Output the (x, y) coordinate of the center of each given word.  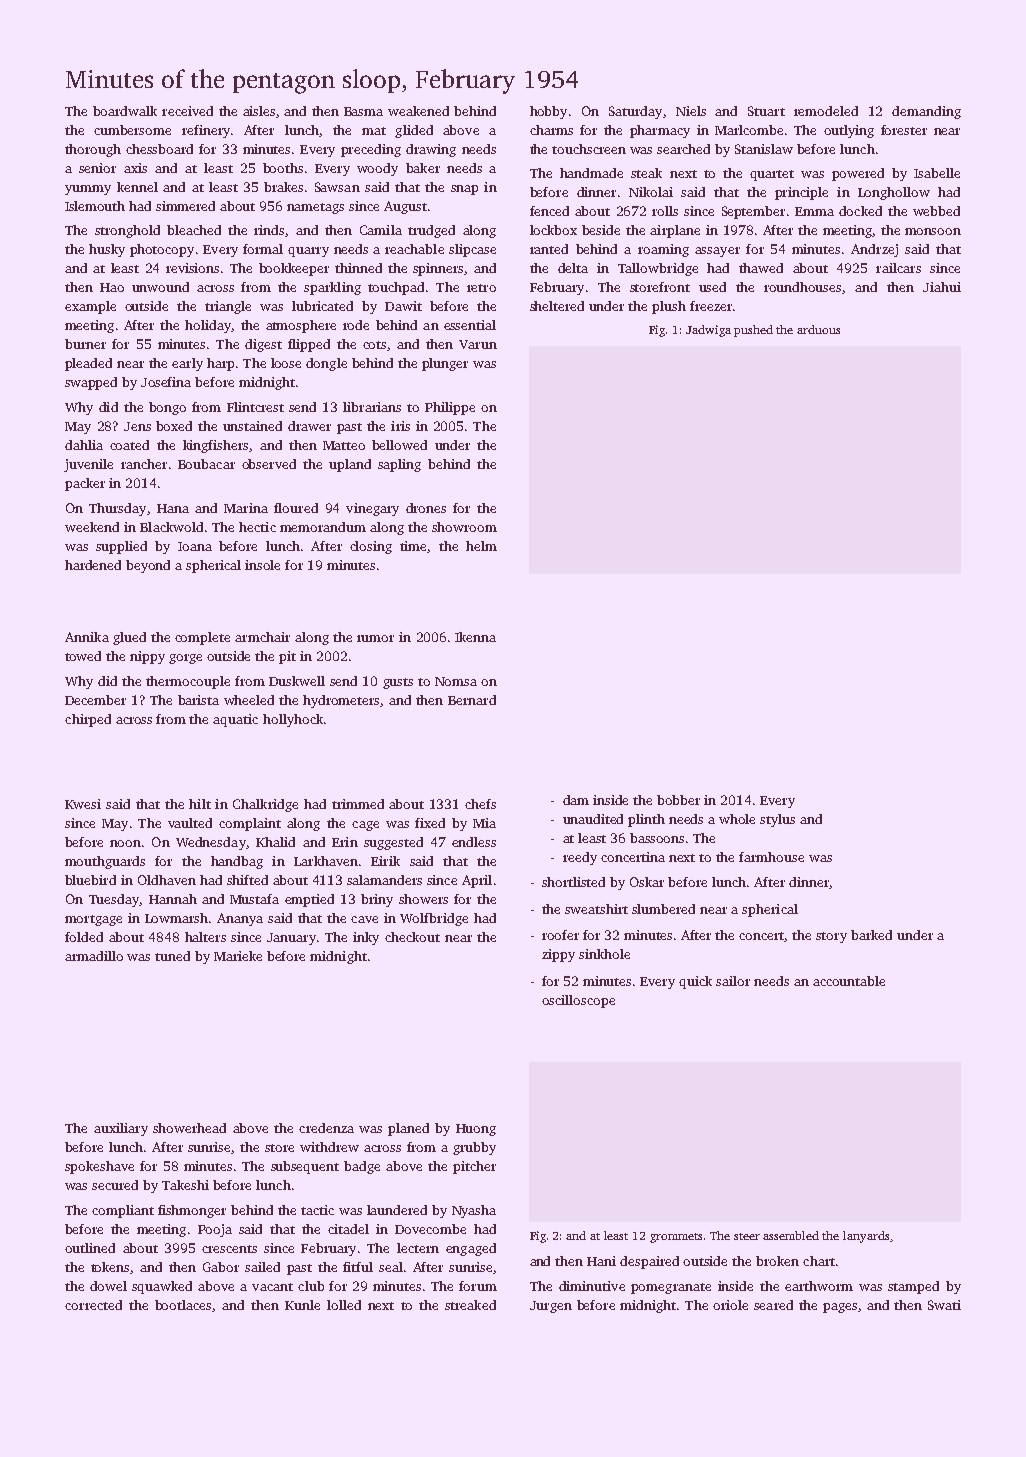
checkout (412, 937)
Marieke (238, 956)
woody (377, 169)
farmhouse (771, 857)
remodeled (826, 111)
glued (129, 638)
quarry (308, 252)
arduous (818, 329)
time (413, 546)
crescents (229, 1249)
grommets (676, 1238)
